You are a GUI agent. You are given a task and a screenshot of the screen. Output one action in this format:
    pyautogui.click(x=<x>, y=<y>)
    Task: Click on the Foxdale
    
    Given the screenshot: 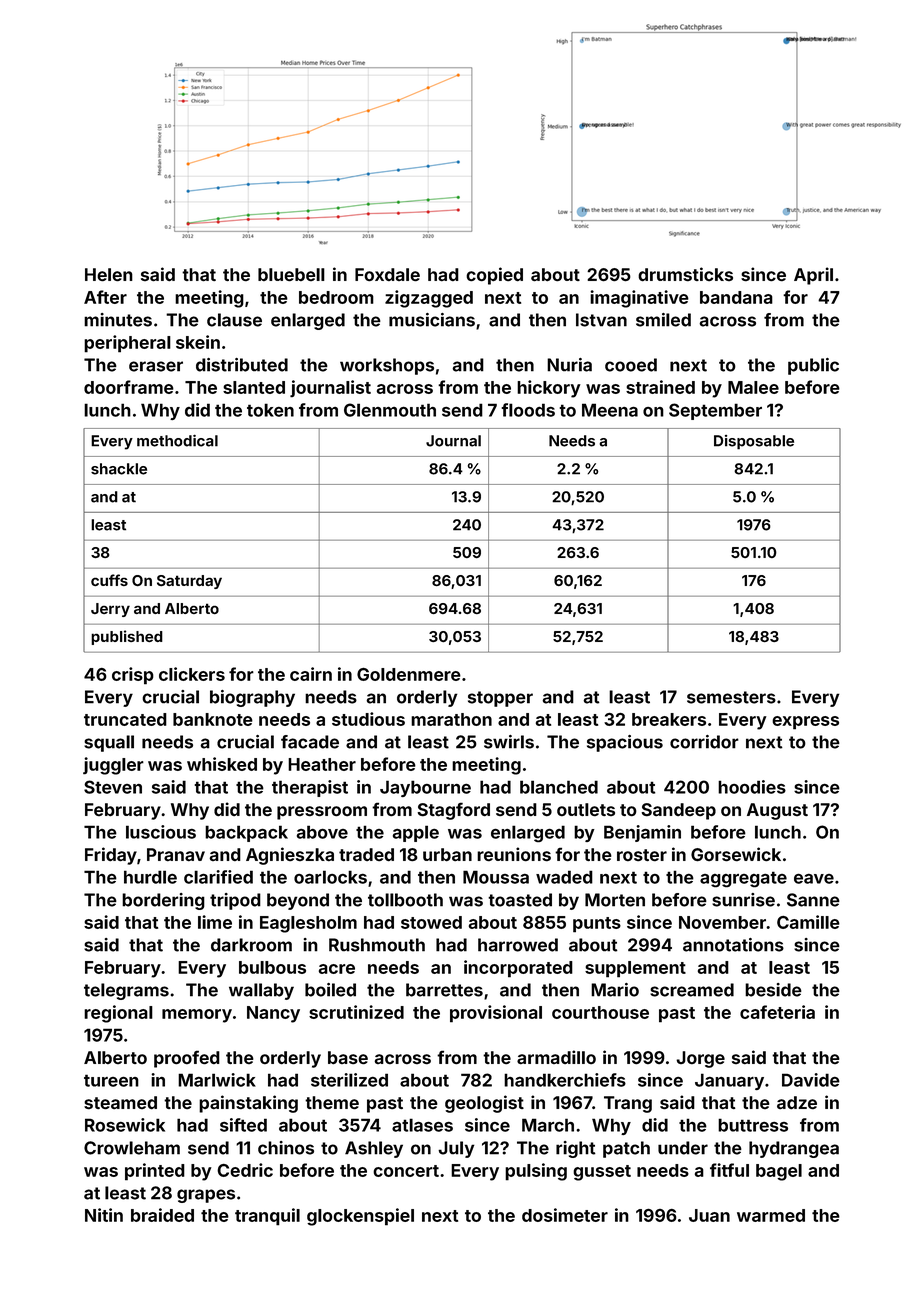 What is the action you would take?
    pyautogui.click(x=387, y=274)
